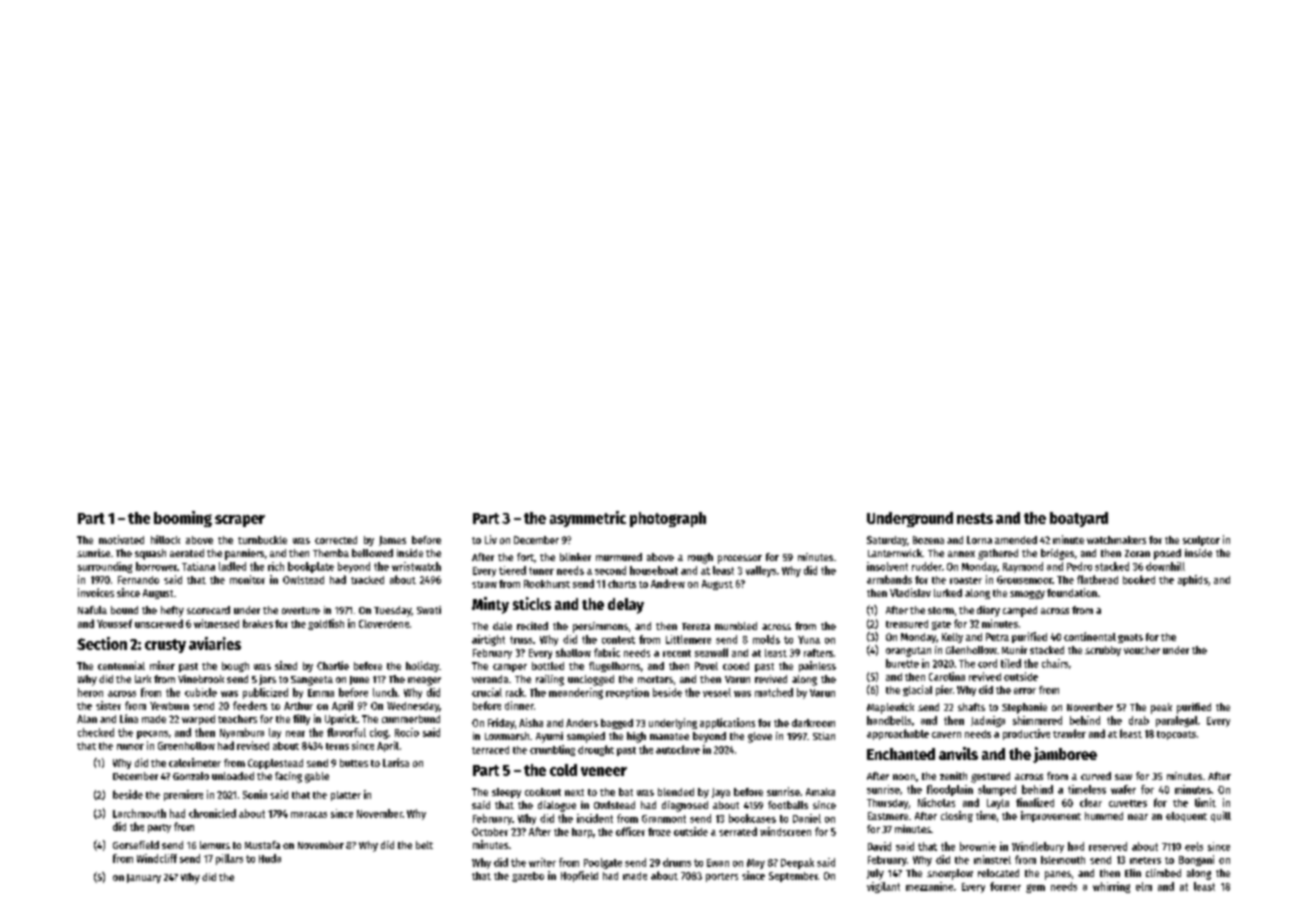 This screenshot has height=924, width=1308. I want to click on asymmetric, so click(588, 519).
